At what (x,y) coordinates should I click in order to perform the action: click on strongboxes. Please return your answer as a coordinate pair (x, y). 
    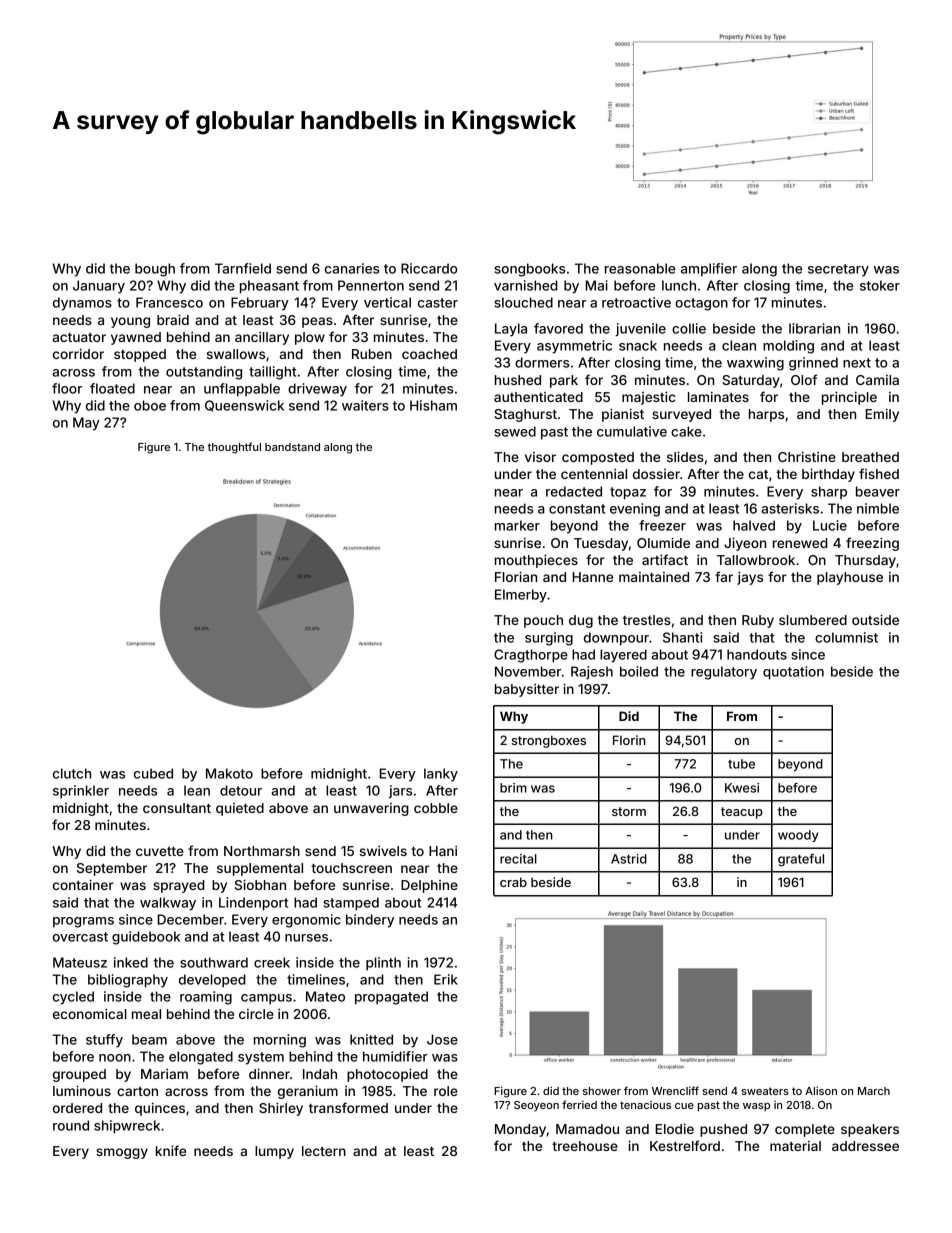
    Looking at the image, I should click on (549, 741).
